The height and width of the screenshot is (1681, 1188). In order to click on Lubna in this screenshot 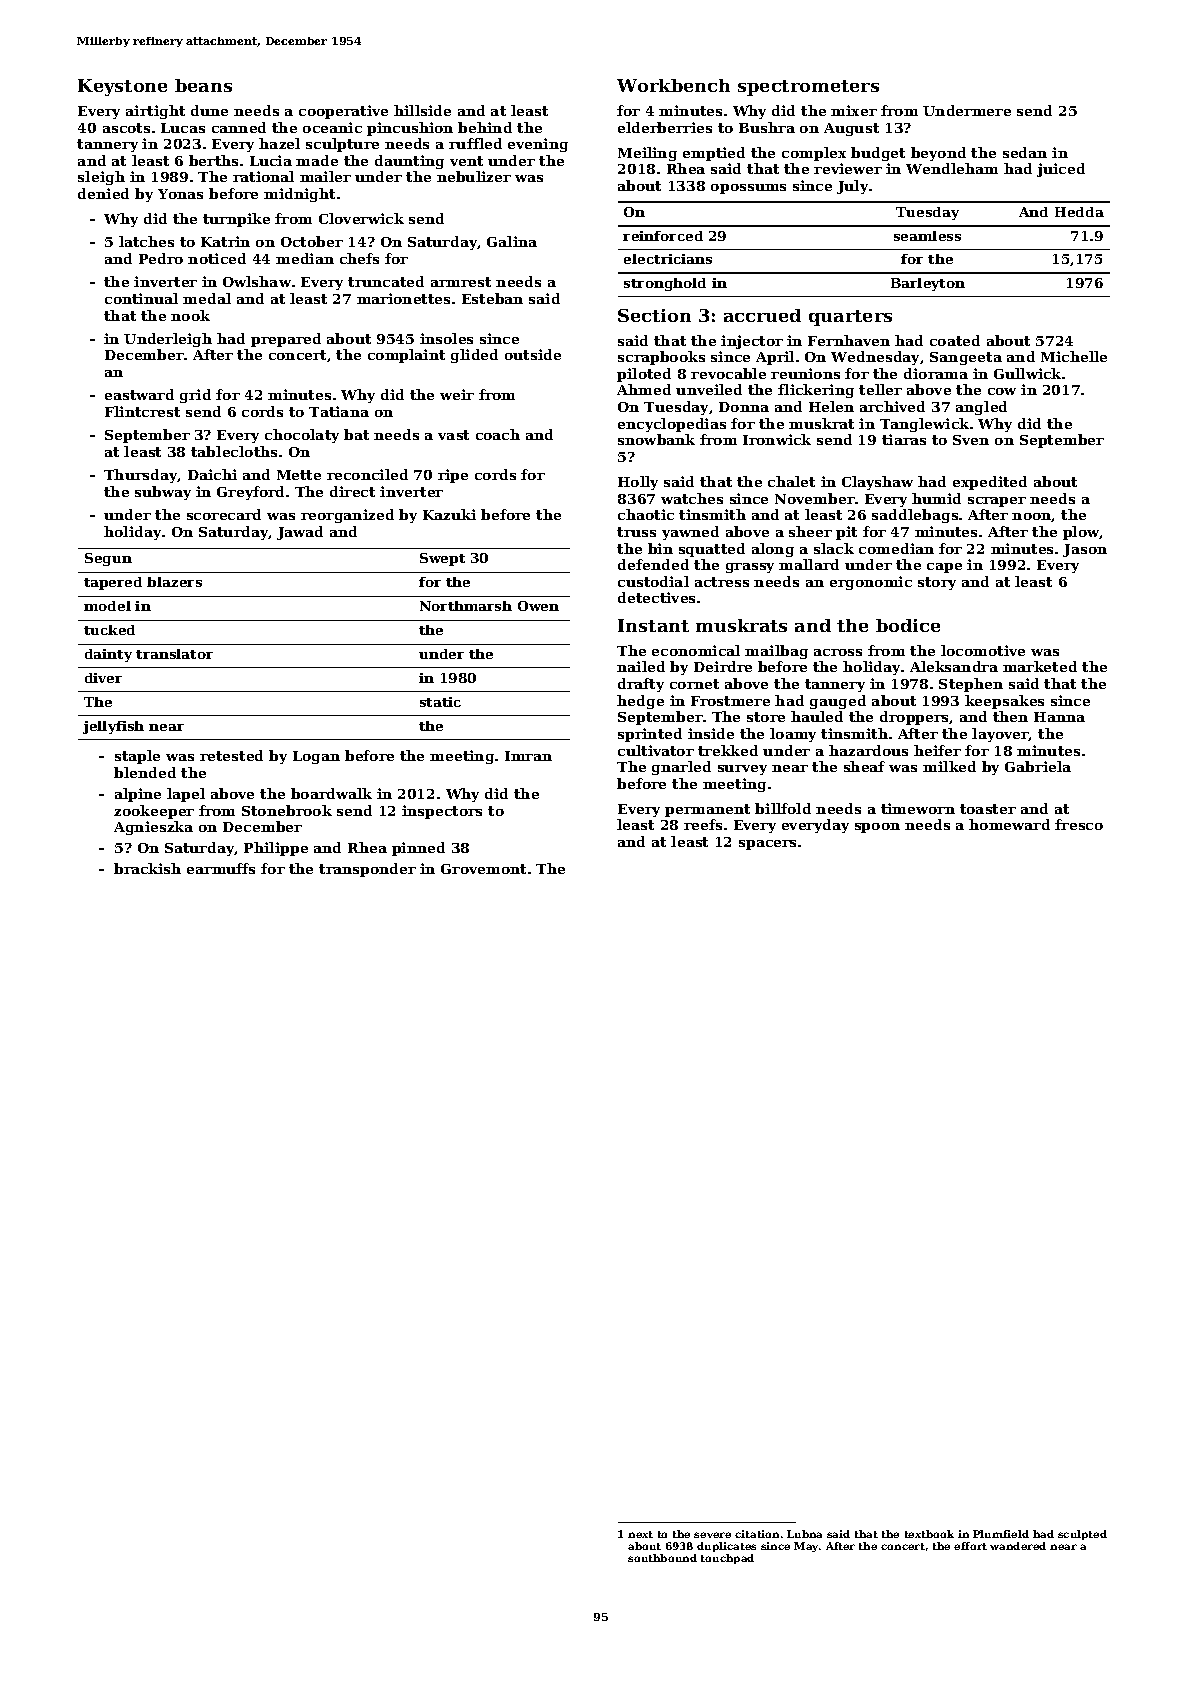, I will do `click(804, 1534)`.
